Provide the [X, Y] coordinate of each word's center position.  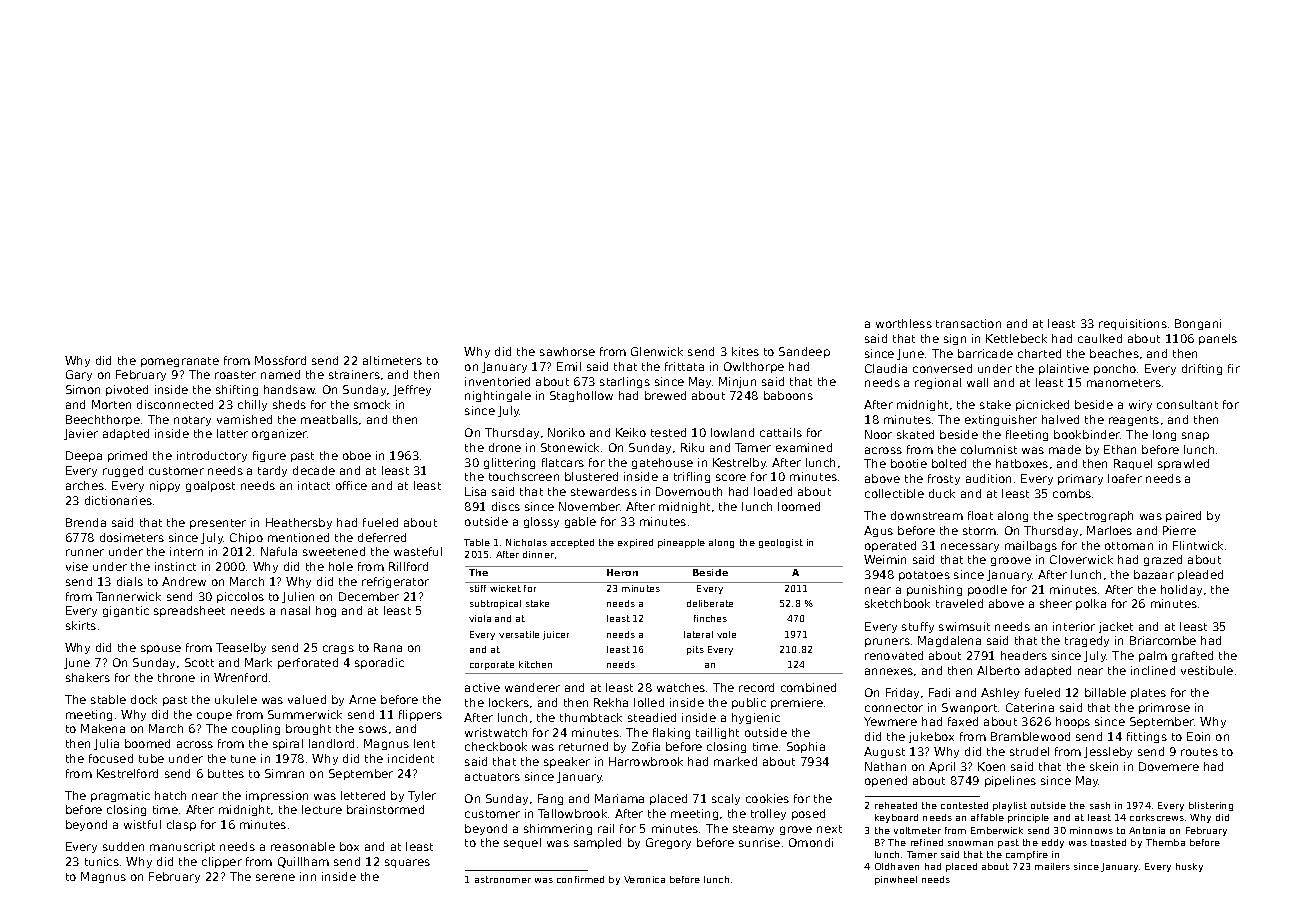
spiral [288, 744]
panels [1218, 339]
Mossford [280, 360]
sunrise [759, 842]
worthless [904, 323]
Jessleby [1108, 752]
